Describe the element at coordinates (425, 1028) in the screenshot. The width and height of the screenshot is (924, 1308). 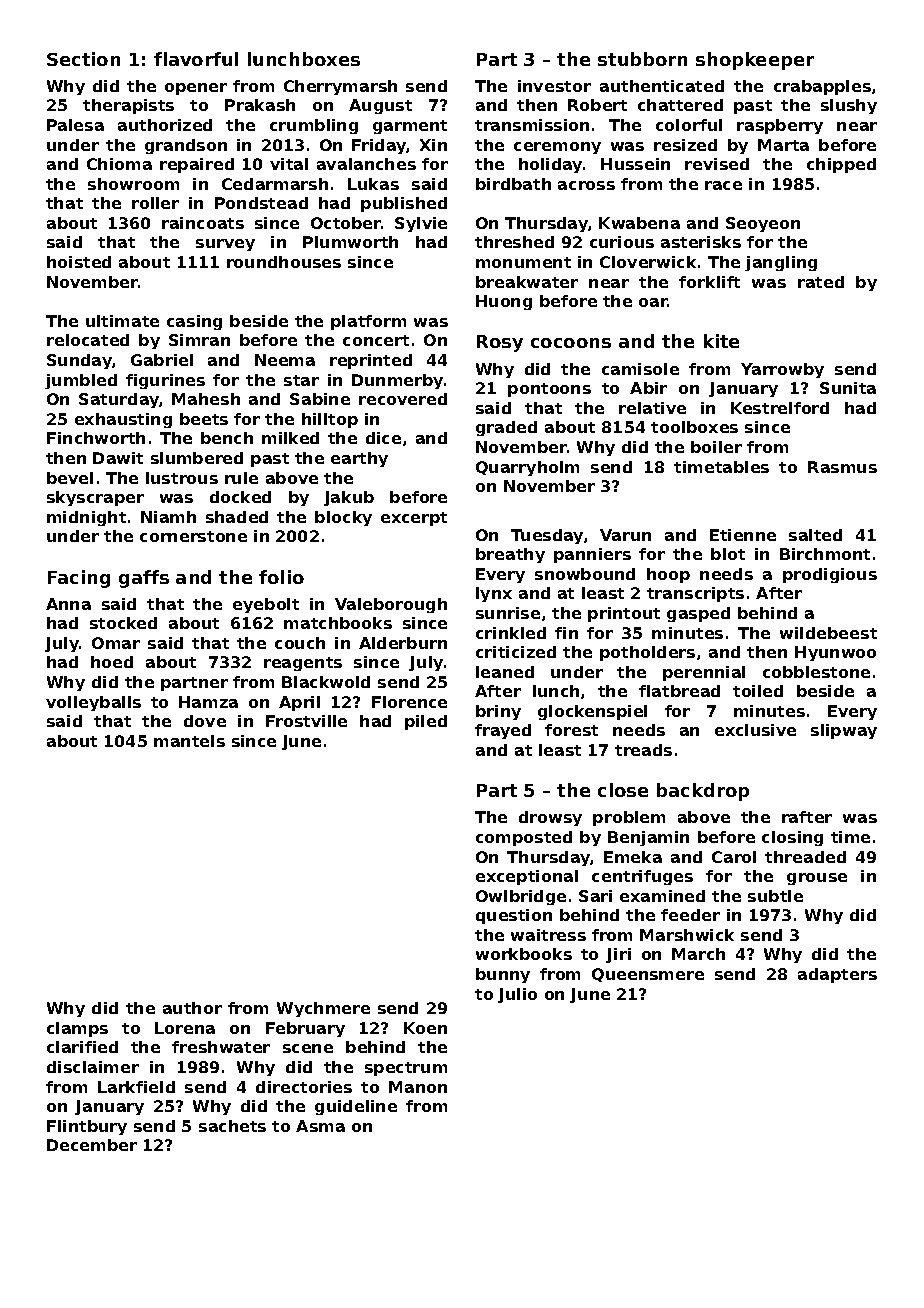
I see `Koen` at that location.
